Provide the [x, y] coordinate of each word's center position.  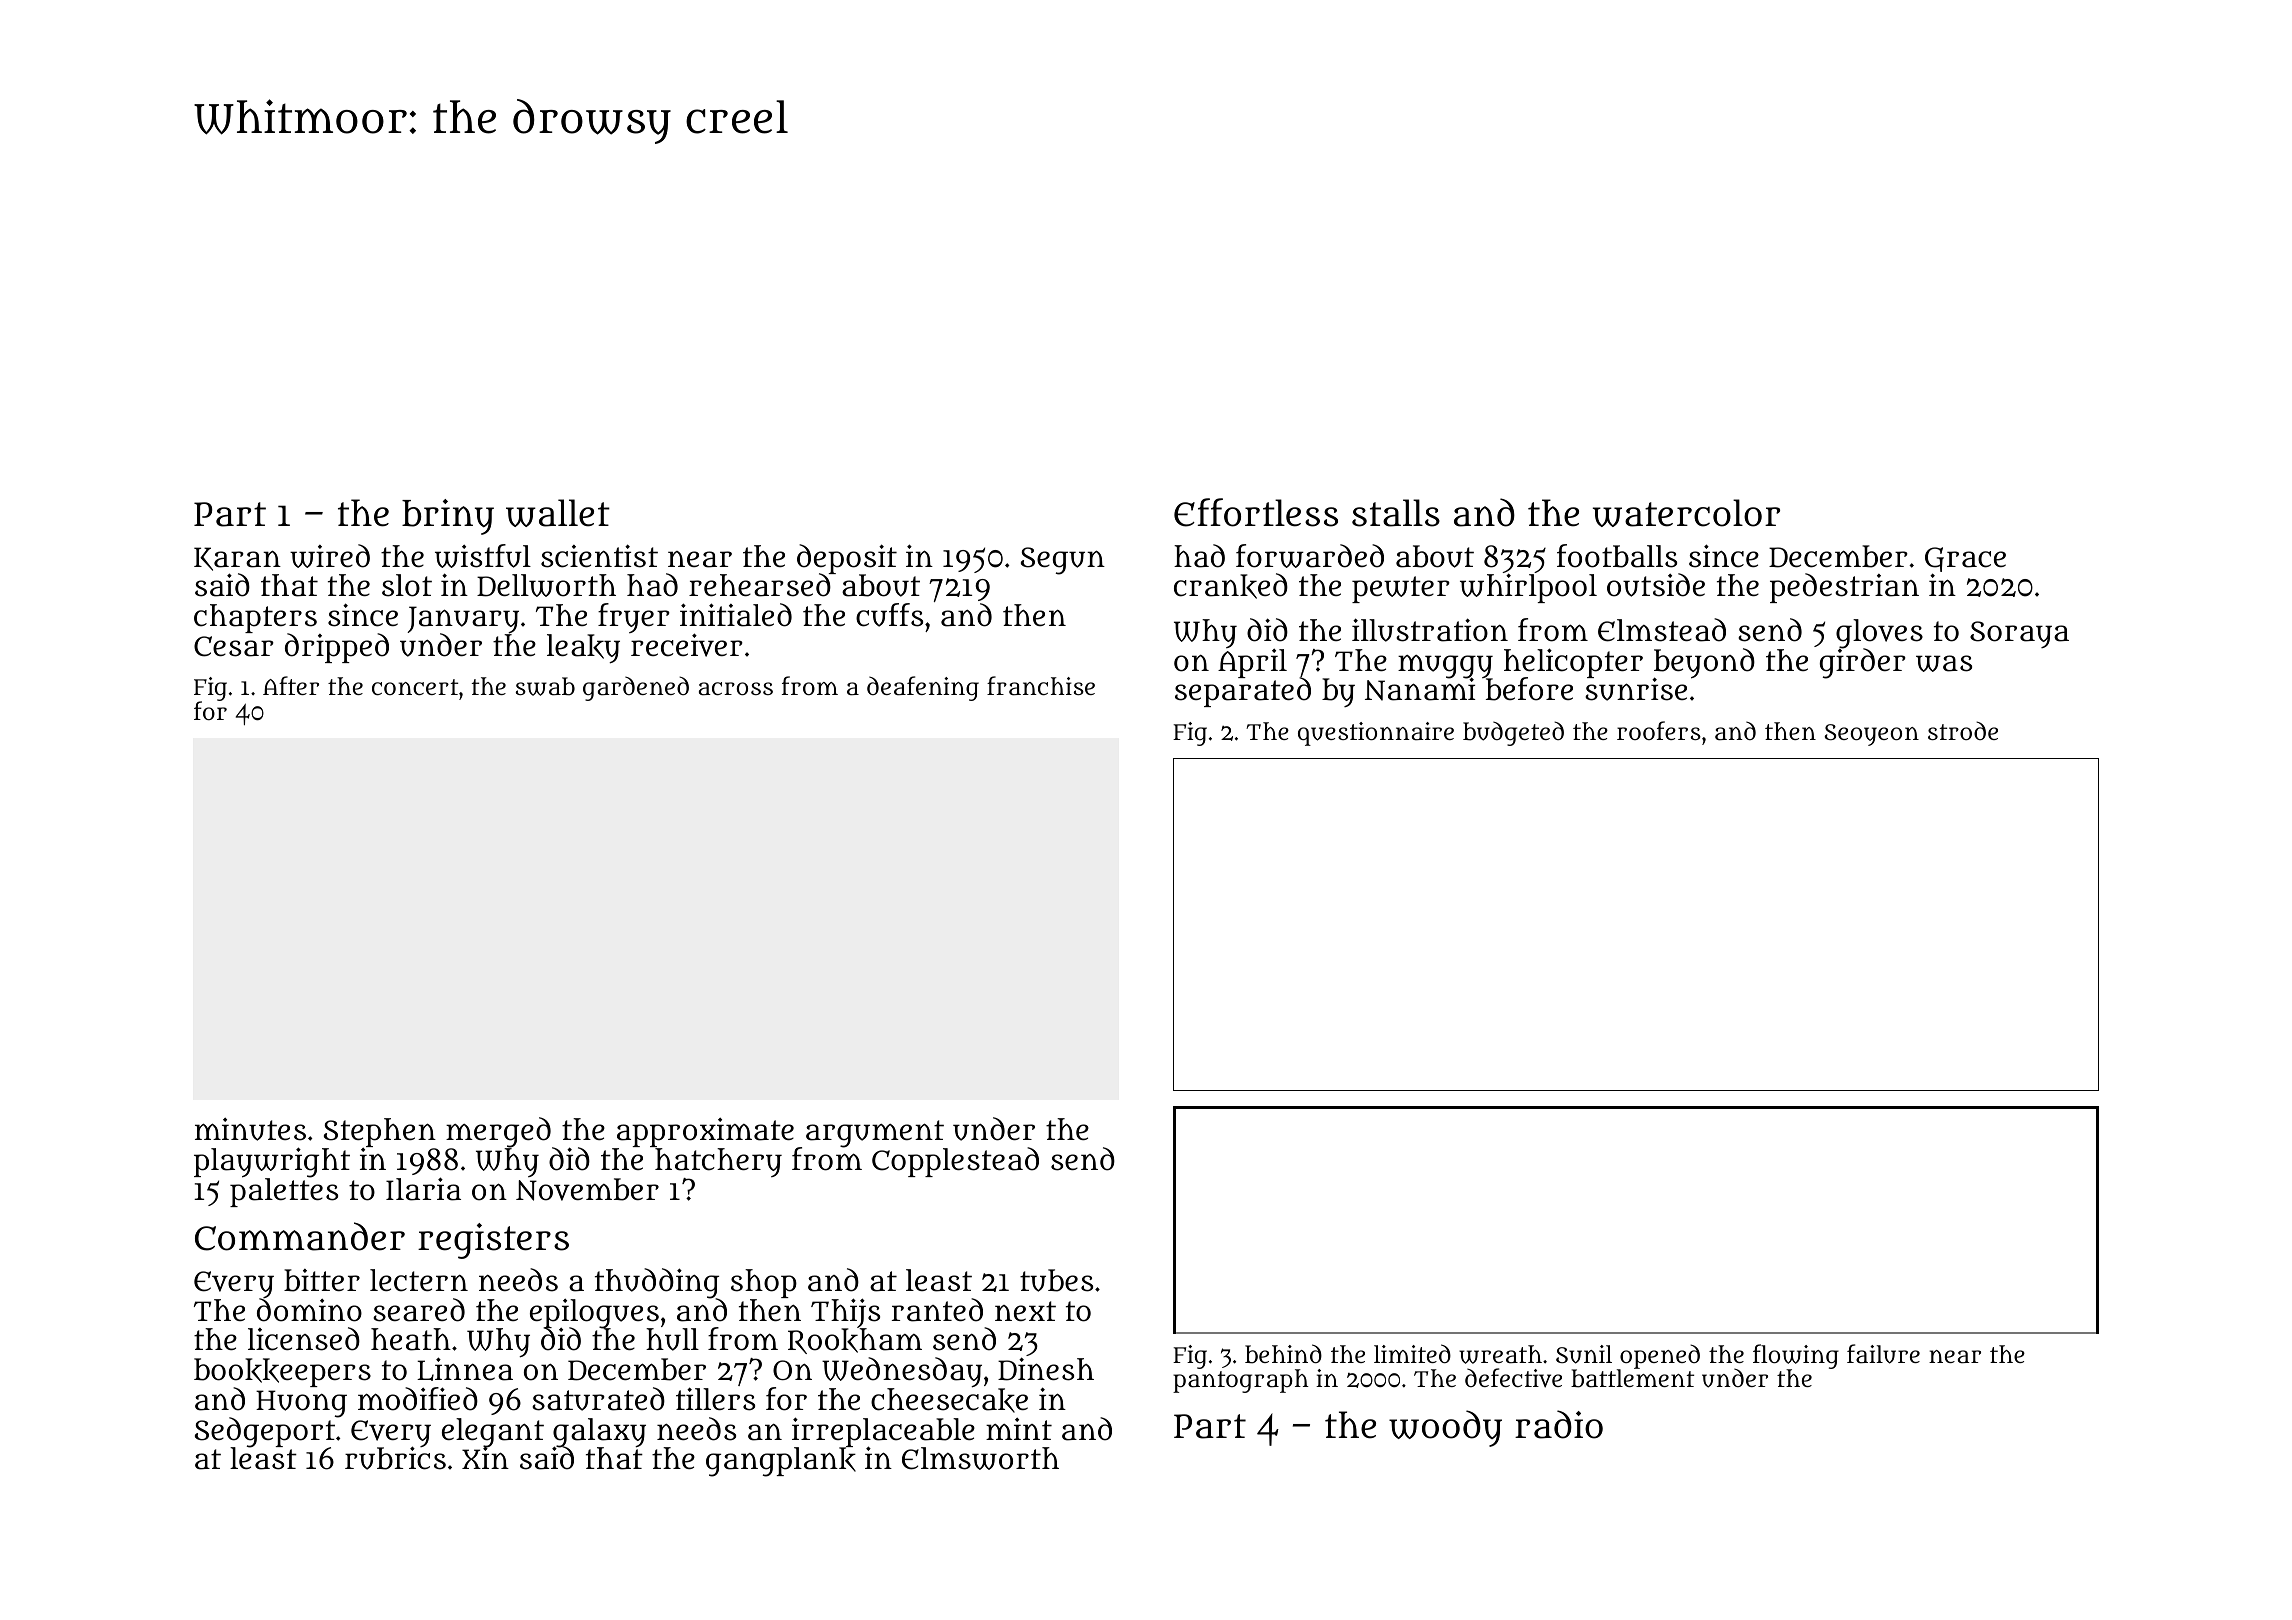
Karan [237, 559]
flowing [1796, 1357]
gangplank [781, 1462]
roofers [1659, 730]
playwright [272, 1162]
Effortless [1256, 512]
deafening [923, 688]
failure [1883, 1354]
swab [545, 686]
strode [1963, 730]
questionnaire [1376, 734]
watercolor [1686, 513]
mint [1019, 1429]
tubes [1056, 1280]
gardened [636, 688]
